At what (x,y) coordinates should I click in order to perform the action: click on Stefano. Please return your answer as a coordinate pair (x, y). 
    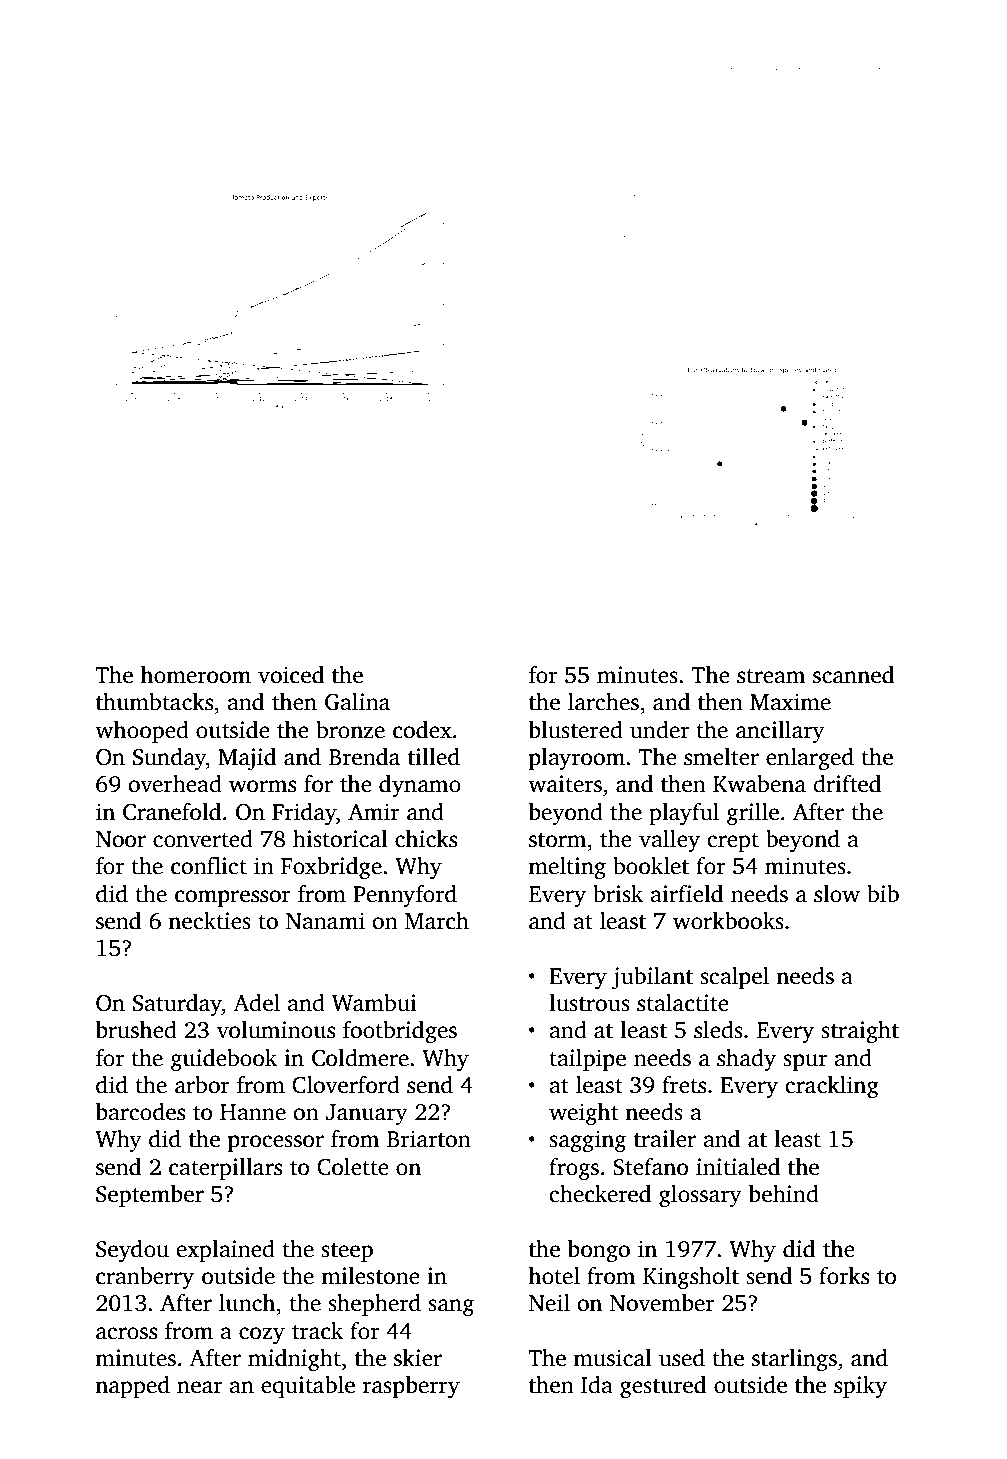
    Looking at the image, I should click on (650, 1167).
